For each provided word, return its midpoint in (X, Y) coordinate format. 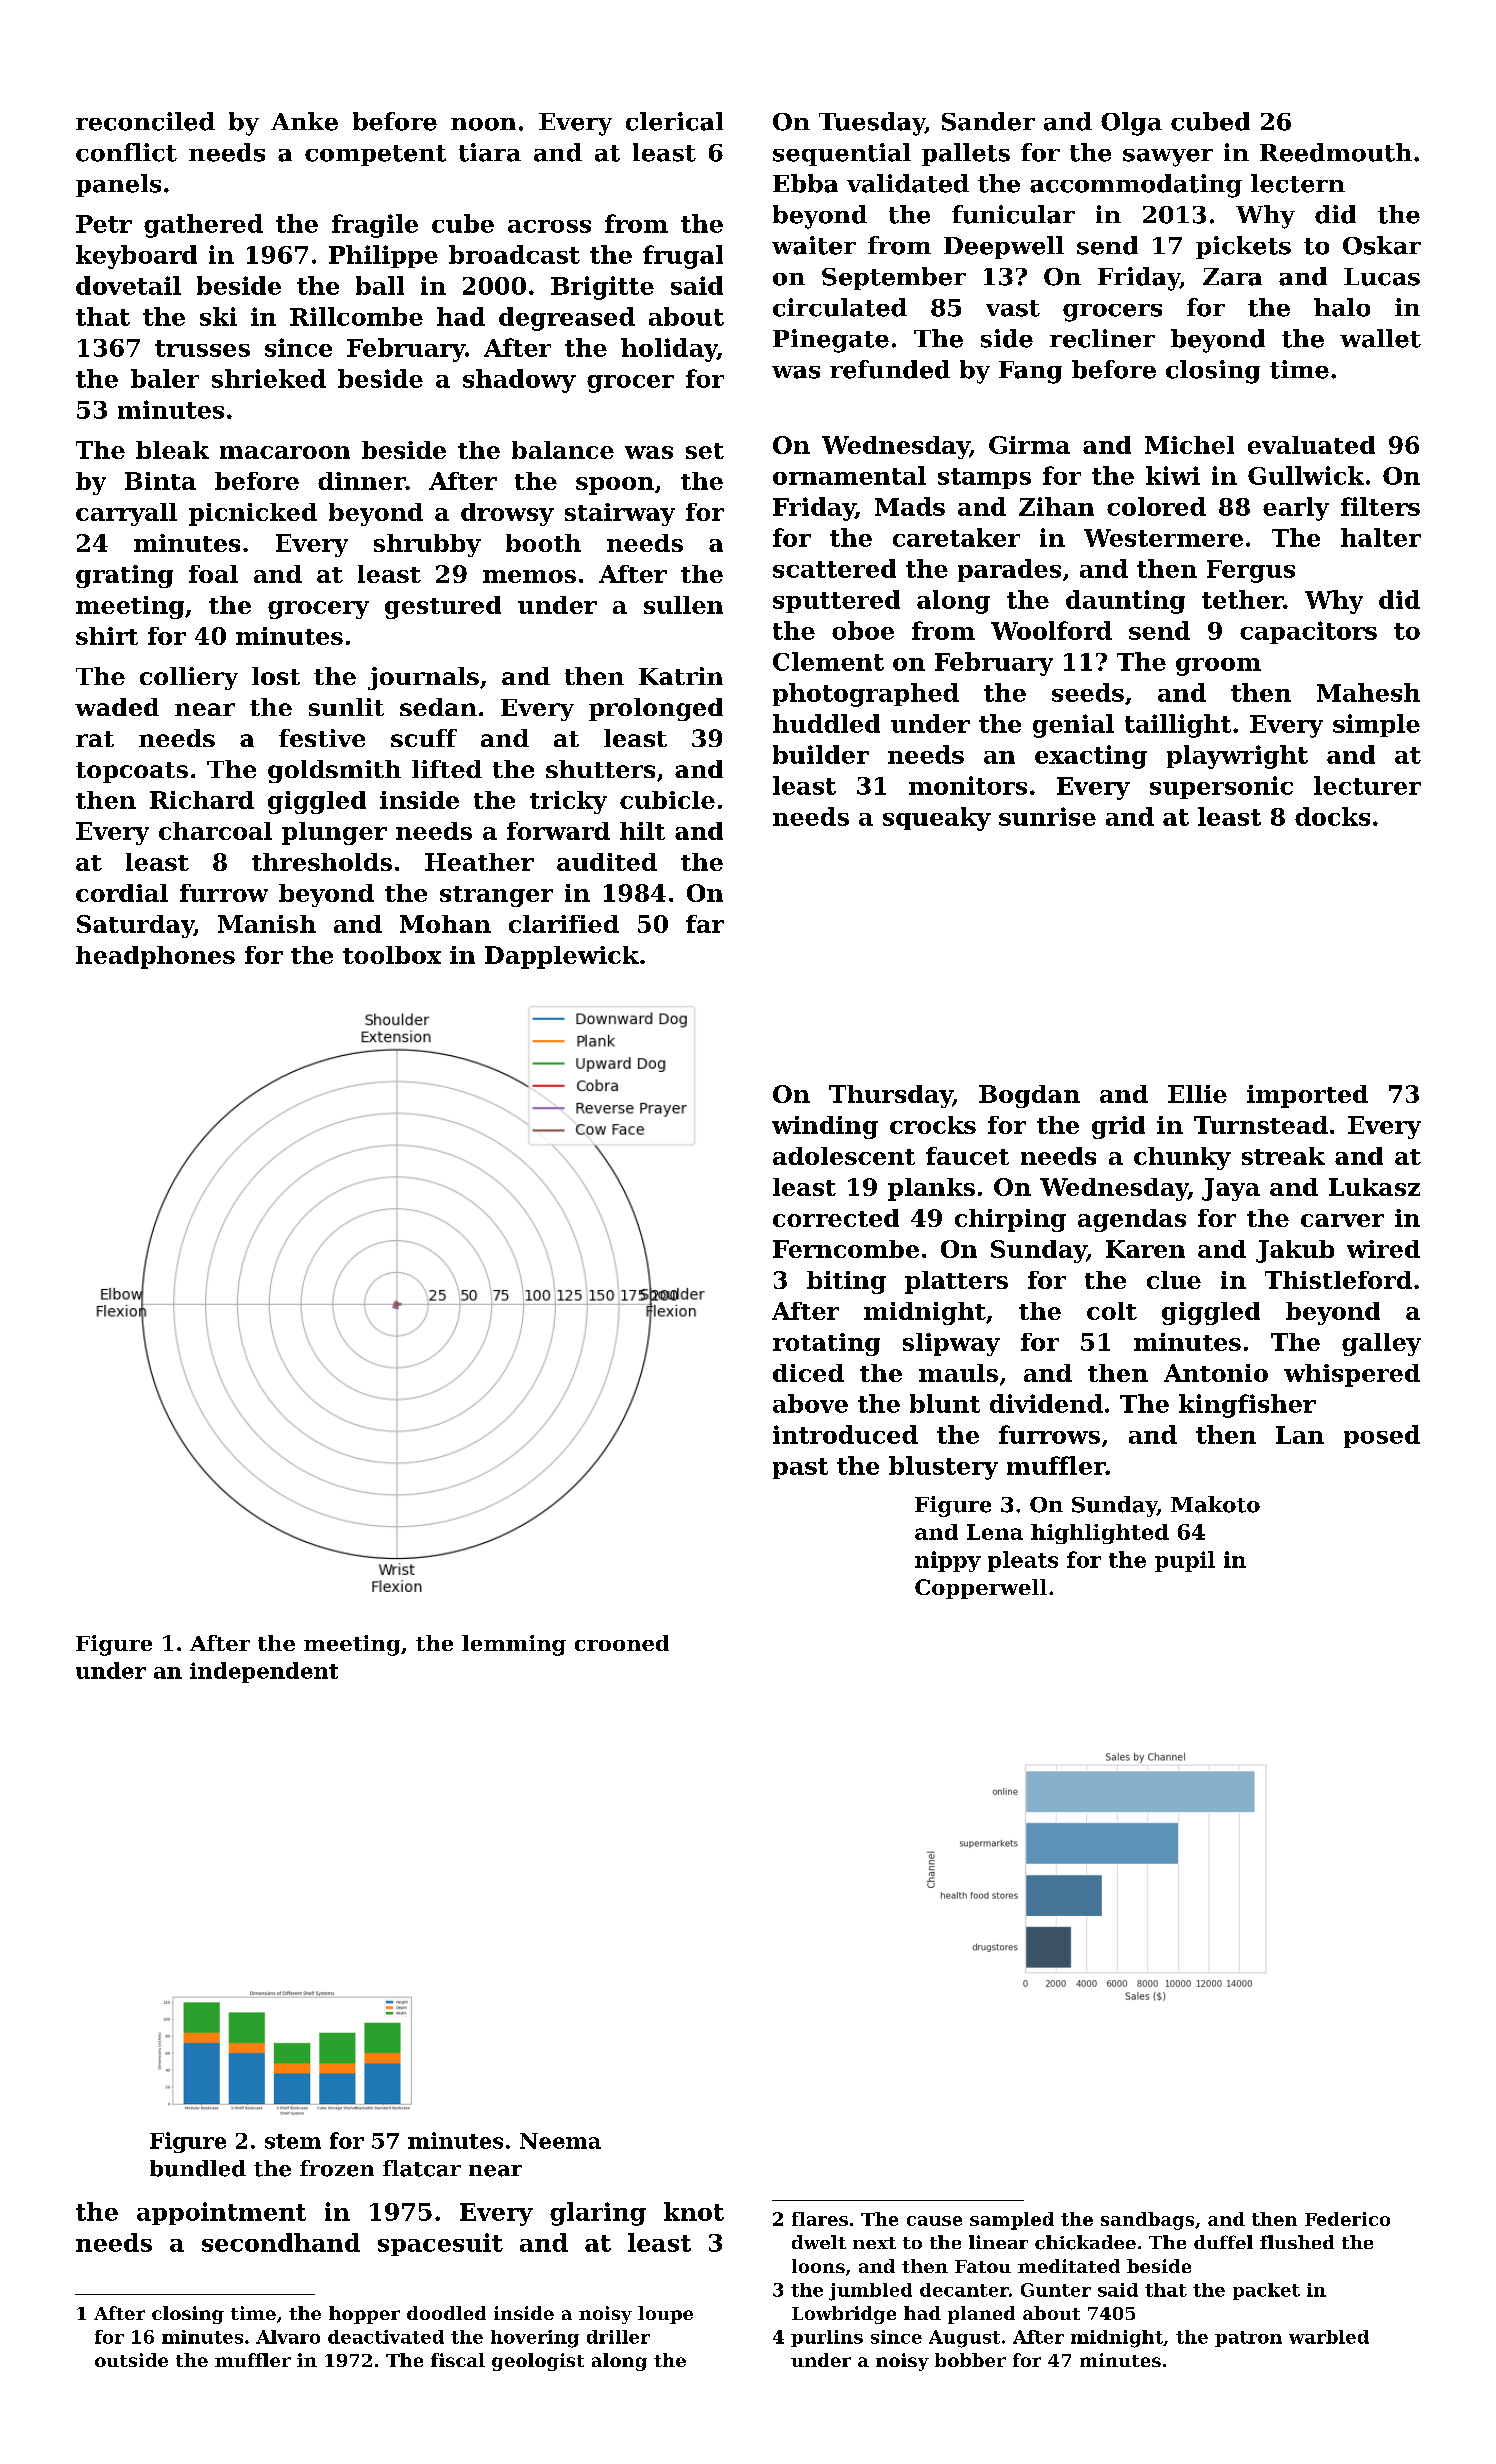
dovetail (128, 285)
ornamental (849, 475)
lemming (514, 1645)
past (800, 1468)
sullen (683, 605)
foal (213, 574)
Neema (560, 2141)
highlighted (1100, 1534)
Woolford (1051, 630)
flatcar (422, 2168)
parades (1009, 570)
